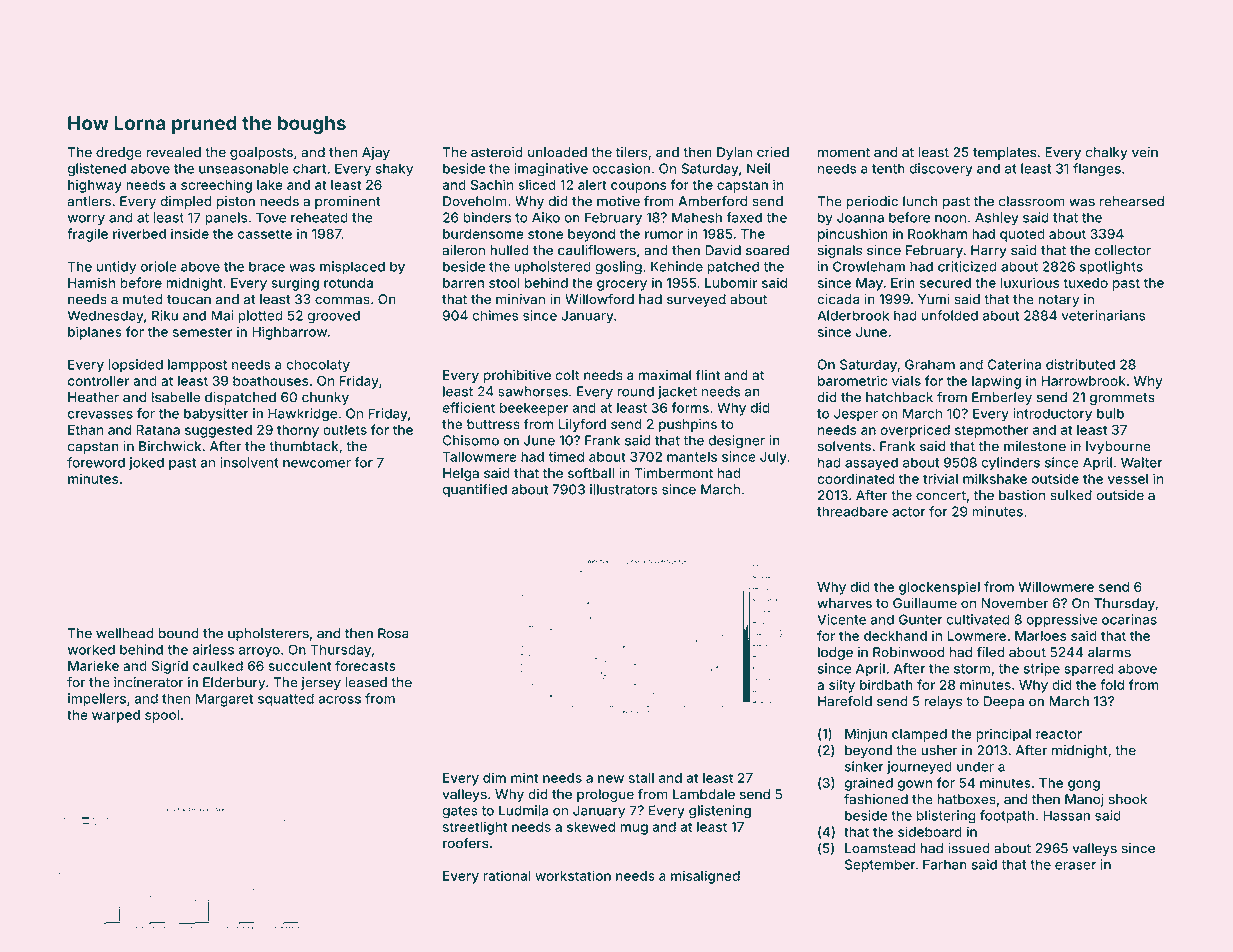 This page has height=952, width=1233. Describe the element at coordinates (466, 843) in the page. I see `roofers` at that location.
